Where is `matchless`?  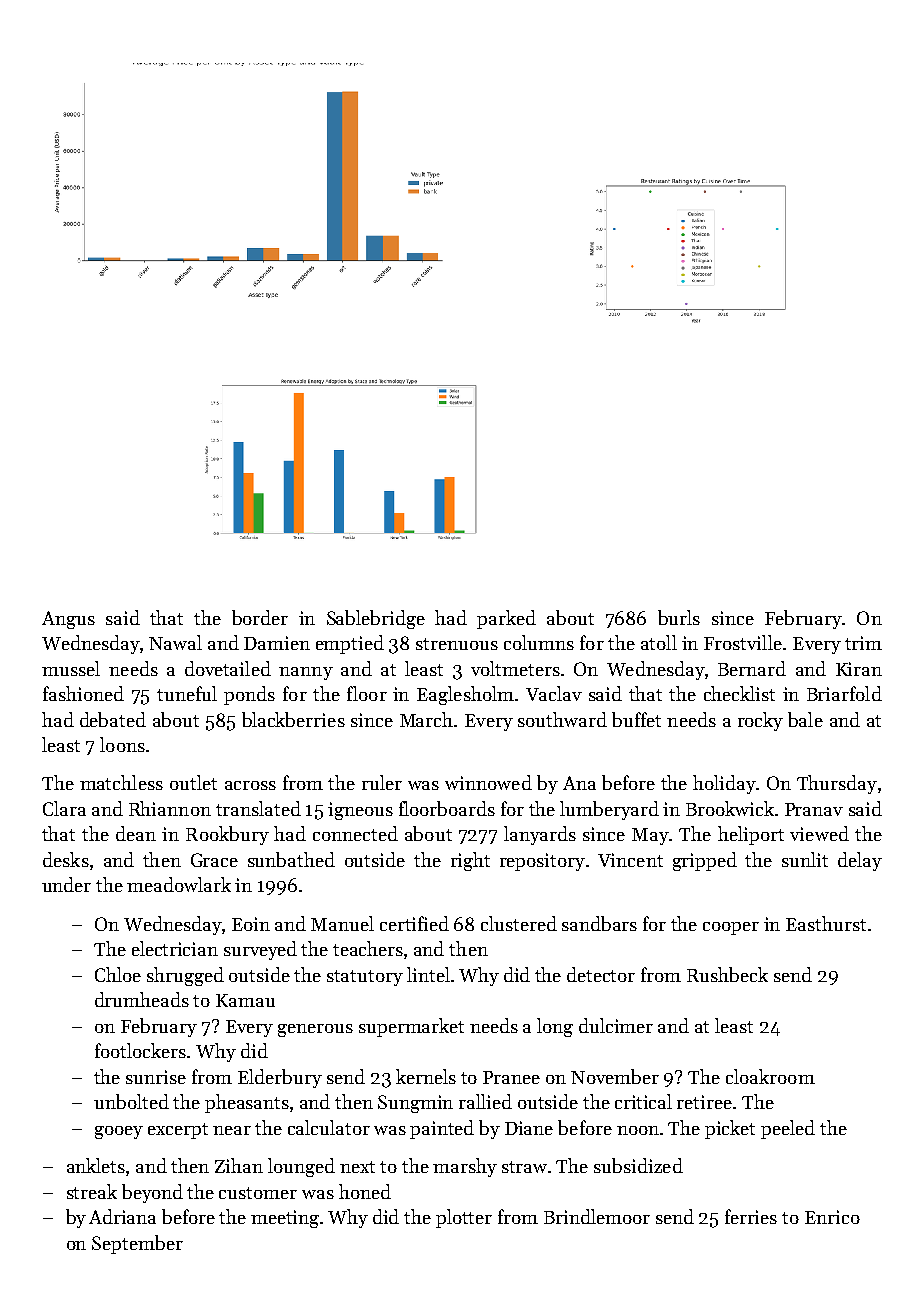 matchless is located at coordinates (121, 782).
